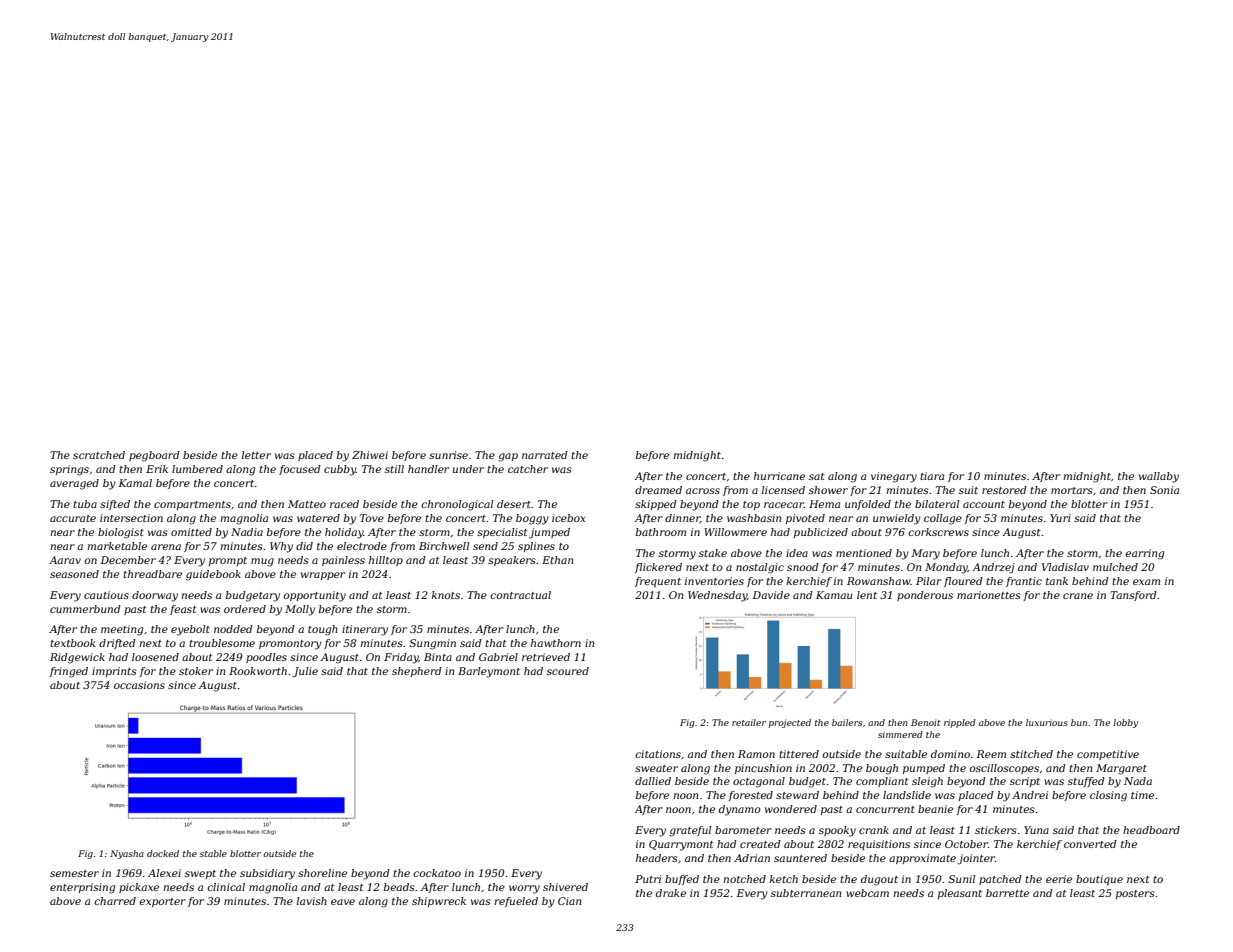 The width and height of the screenshot is (1233, 952). I want to click on intersection, so click(131, 518).
